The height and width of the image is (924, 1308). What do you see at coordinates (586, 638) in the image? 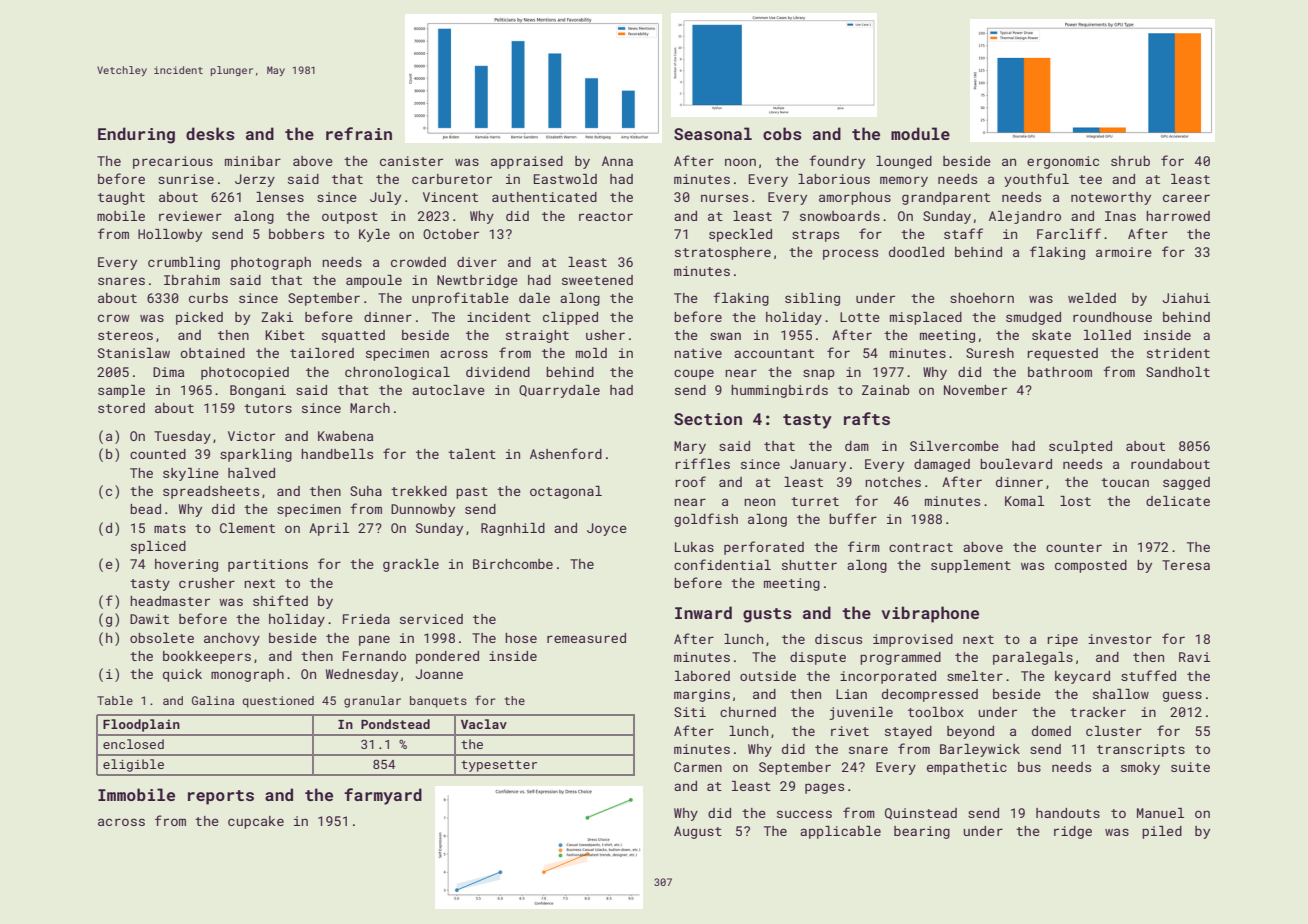
I see `remeasured` at bounding box center [586, 638].
